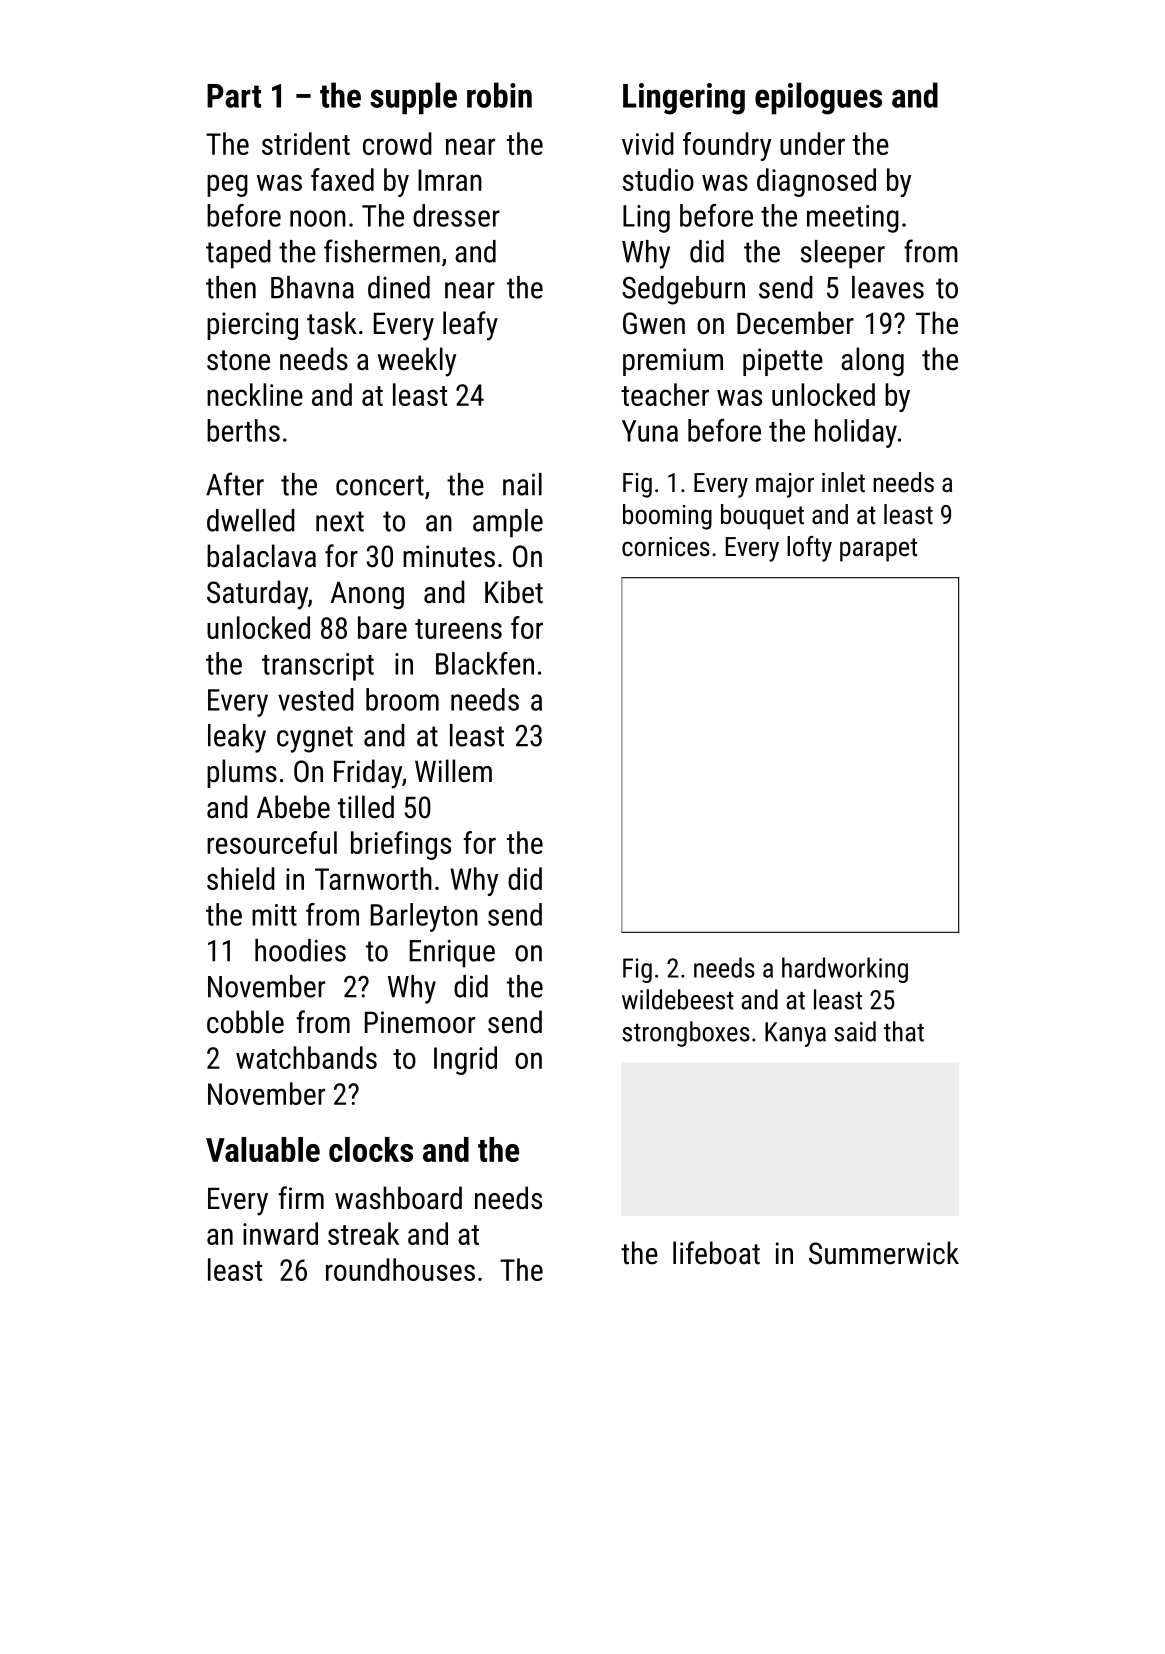 This page has height=1654, width=1165. Describe the element at coordinates (666, 547) in the page. I see `cornices` at that location.
